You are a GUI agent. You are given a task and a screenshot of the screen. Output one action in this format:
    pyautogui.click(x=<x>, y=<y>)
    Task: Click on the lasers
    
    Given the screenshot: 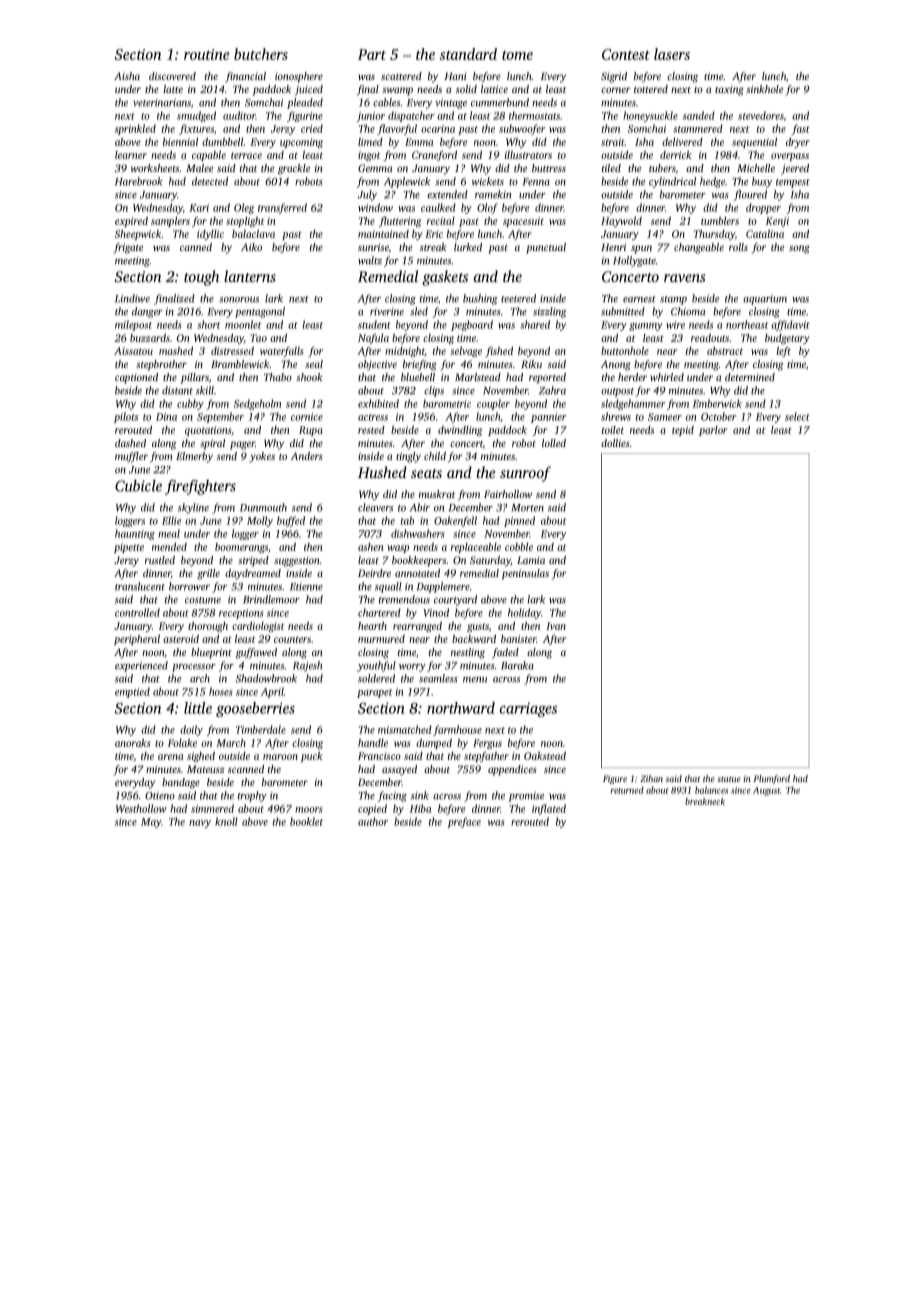 What is the action you would take?
    pyautogui.click(x=672, y=54)
